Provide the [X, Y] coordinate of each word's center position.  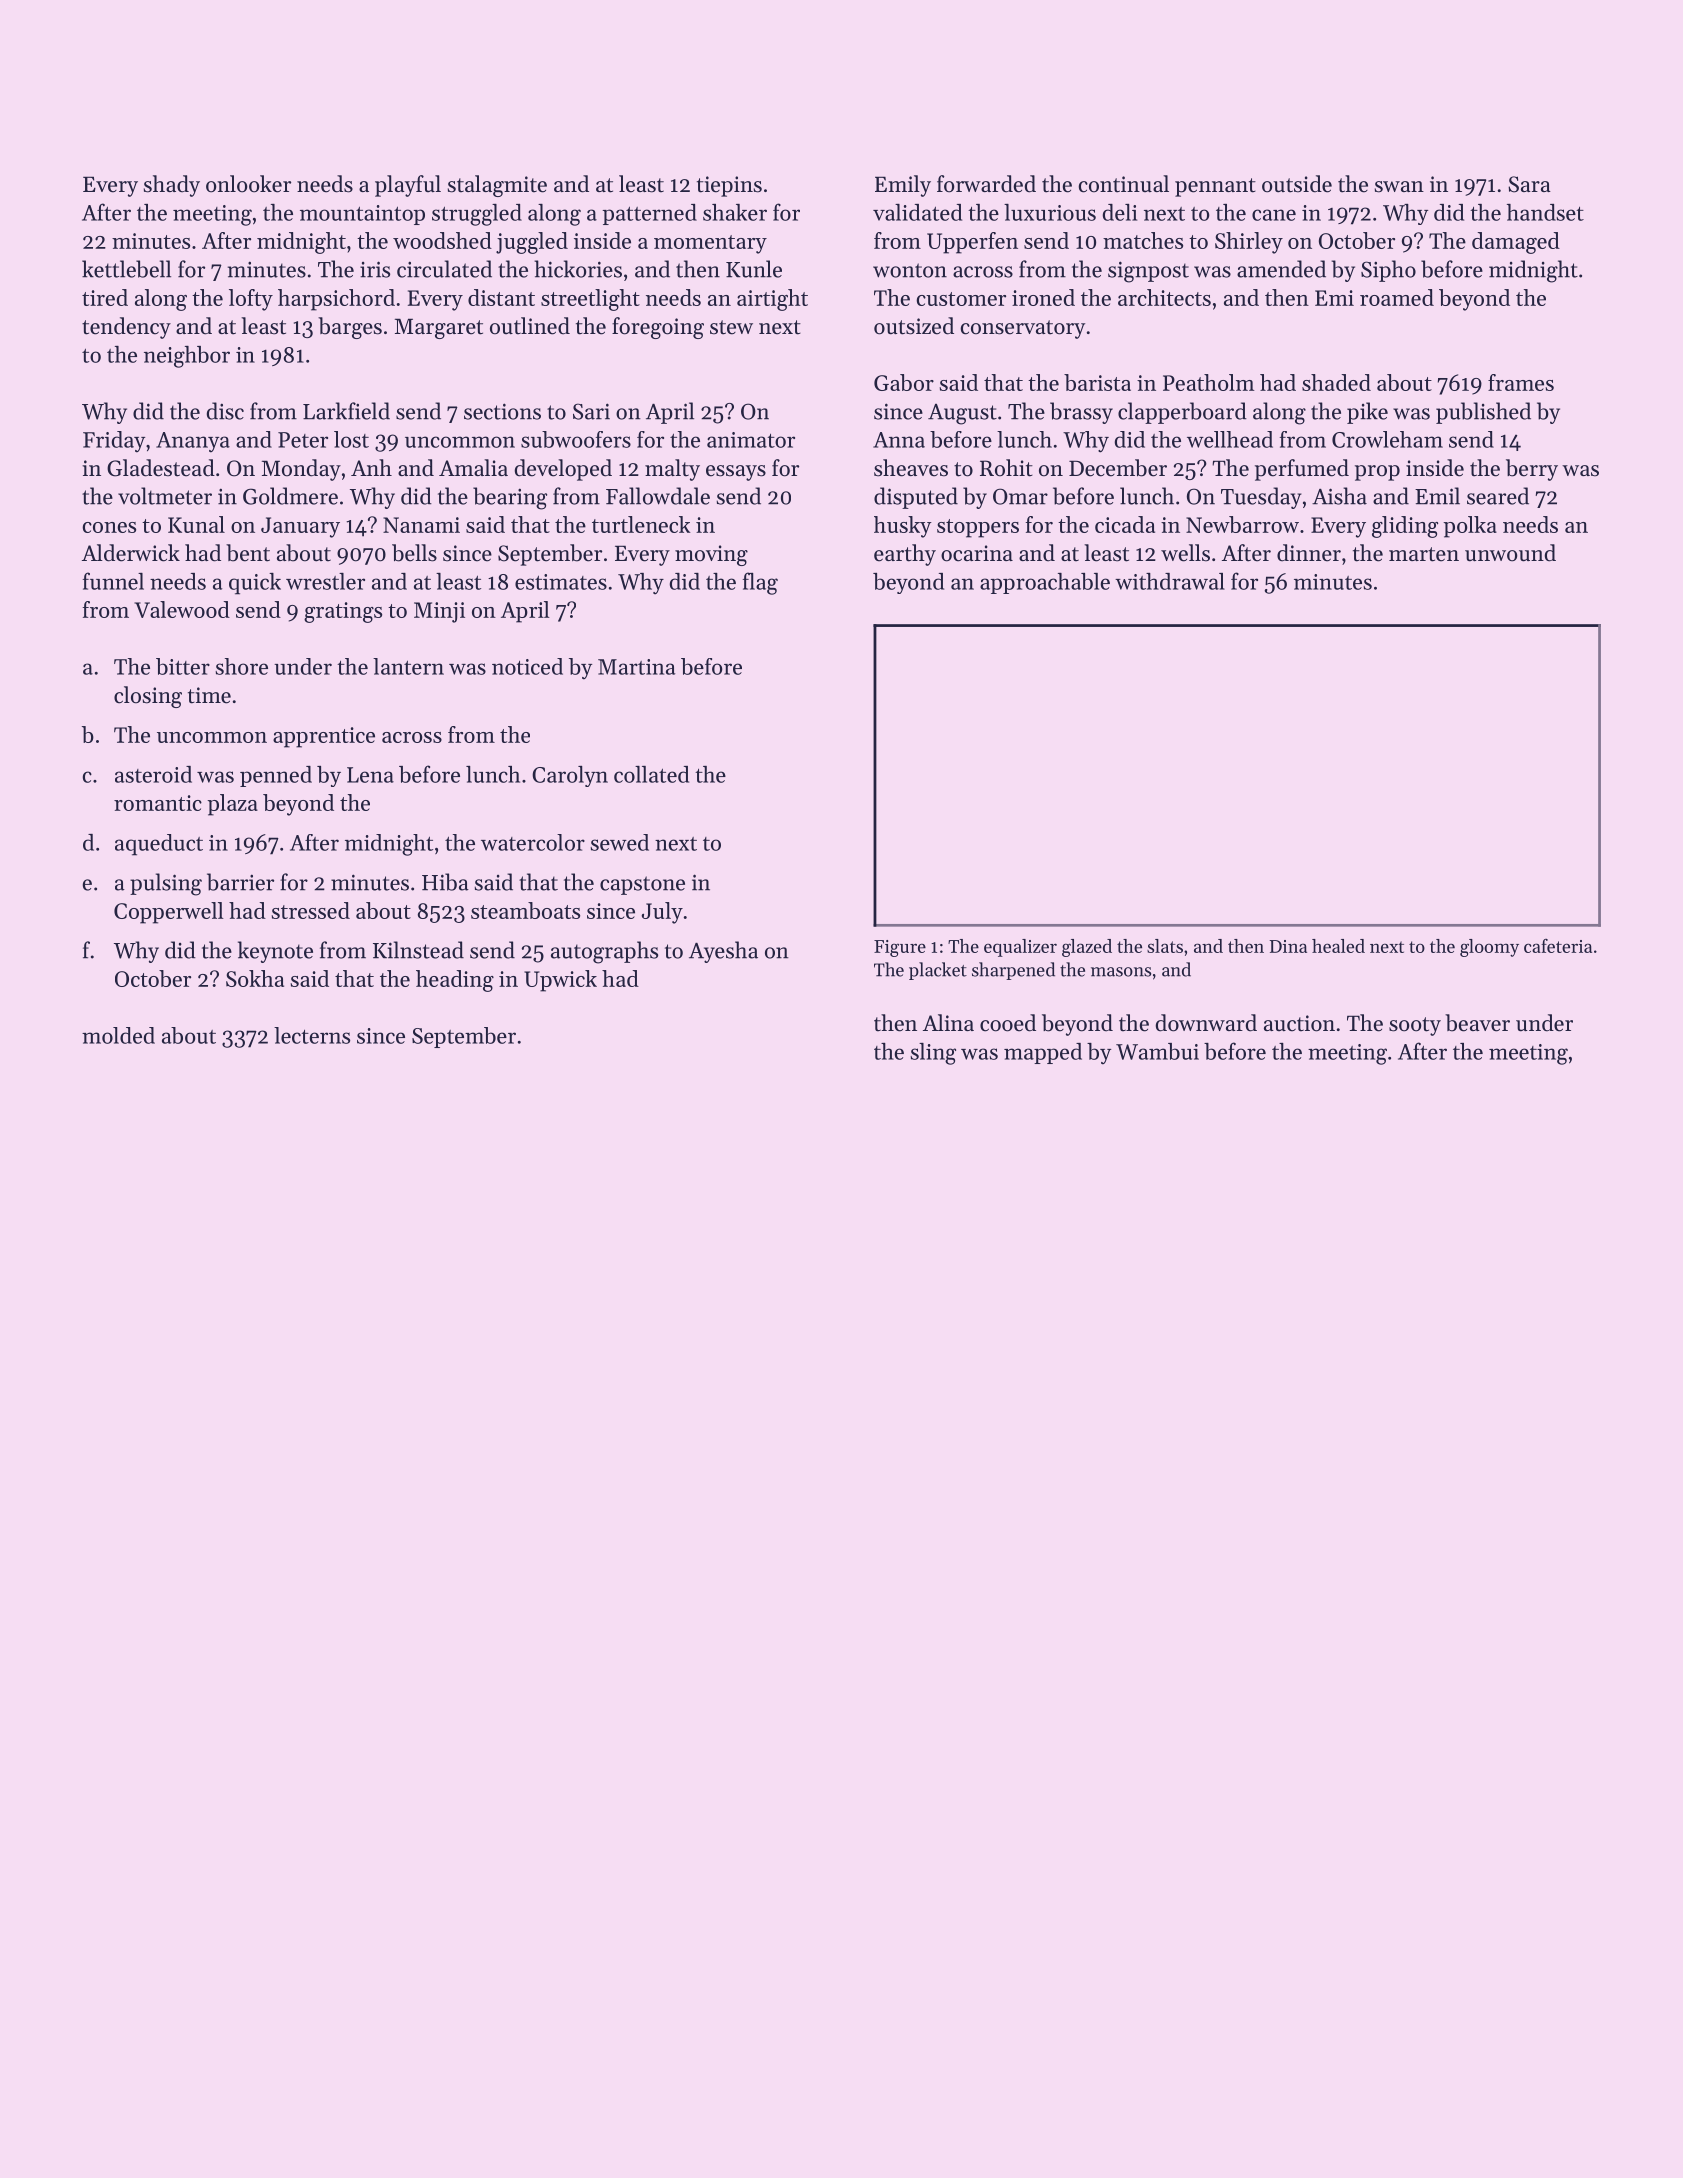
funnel [113, 581]
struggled [477, 215]
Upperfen [972, 243]
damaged [1516, 243]
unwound [1510, 553]
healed [1338, 946]
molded [118, 1035]
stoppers [978, 528]
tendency [126, 328]
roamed [1397, 297]
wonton [910, 270]
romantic [158, 803]
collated [651, 774]
